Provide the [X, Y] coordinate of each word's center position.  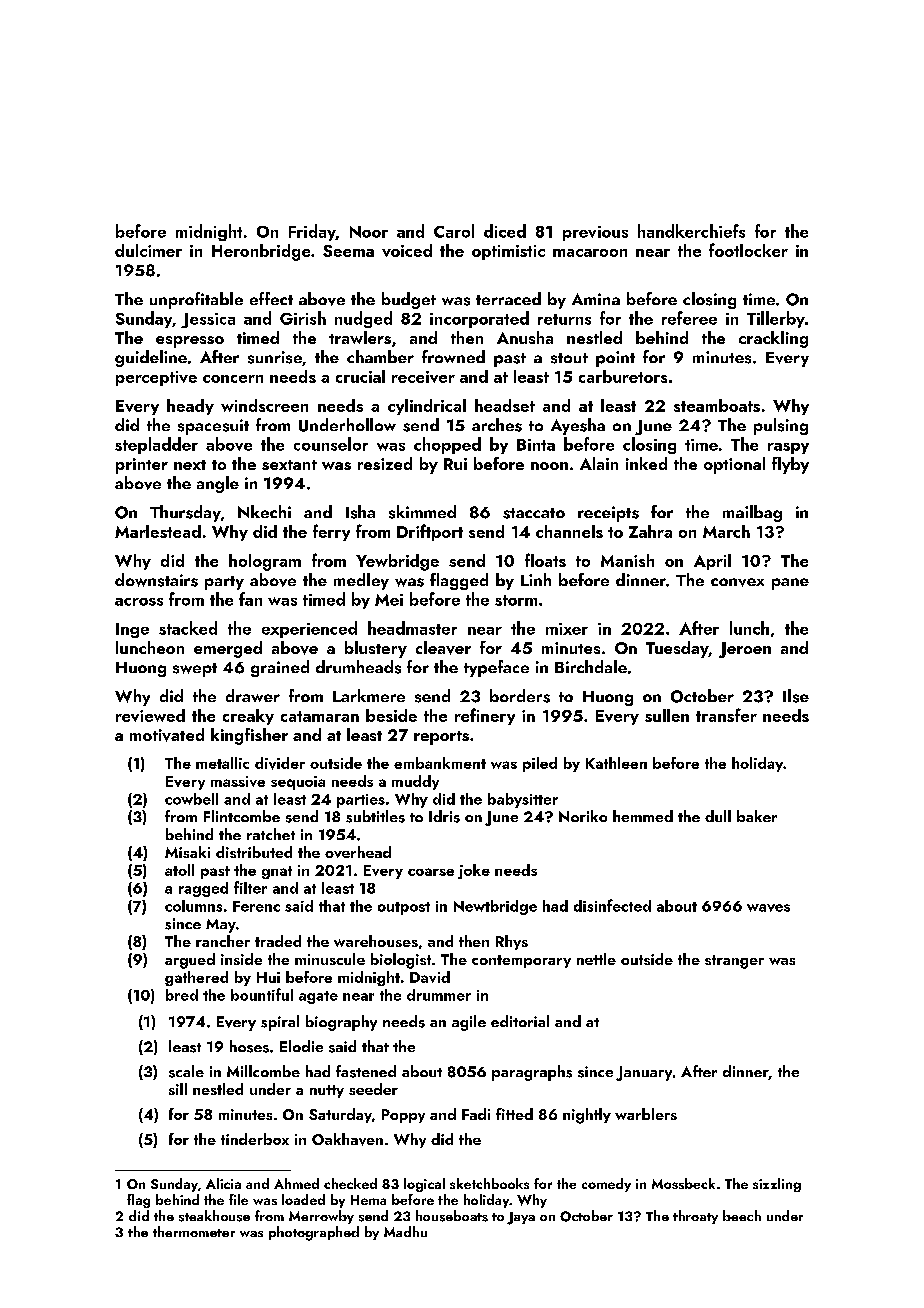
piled [540, 764]
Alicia [223, 1183]
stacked [188, 628]
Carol [454, 231]
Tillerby [776, 319]
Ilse [796, 696]
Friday [312, 232]
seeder [373, 1089]
